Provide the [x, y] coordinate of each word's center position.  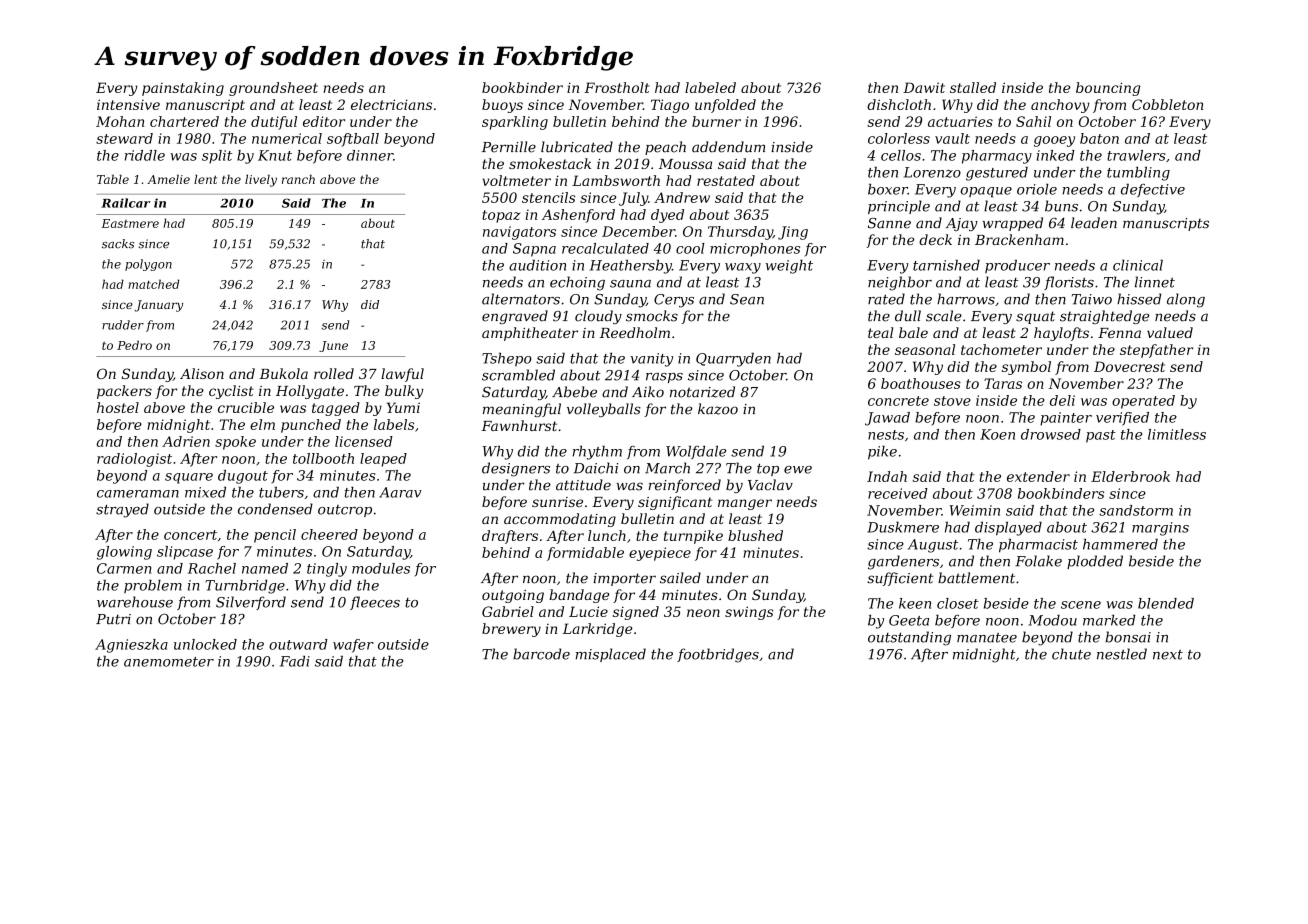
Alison [202, 373]
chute [1071, 654]
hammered [1120, 544]
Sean [747, 299]
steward [124, 138]
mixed [205, 492]
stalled [973, 87]
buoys [502, 106]
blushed [755, 535]
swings [749, 613]
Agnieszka [131, 646]
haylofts [1061, 334]
